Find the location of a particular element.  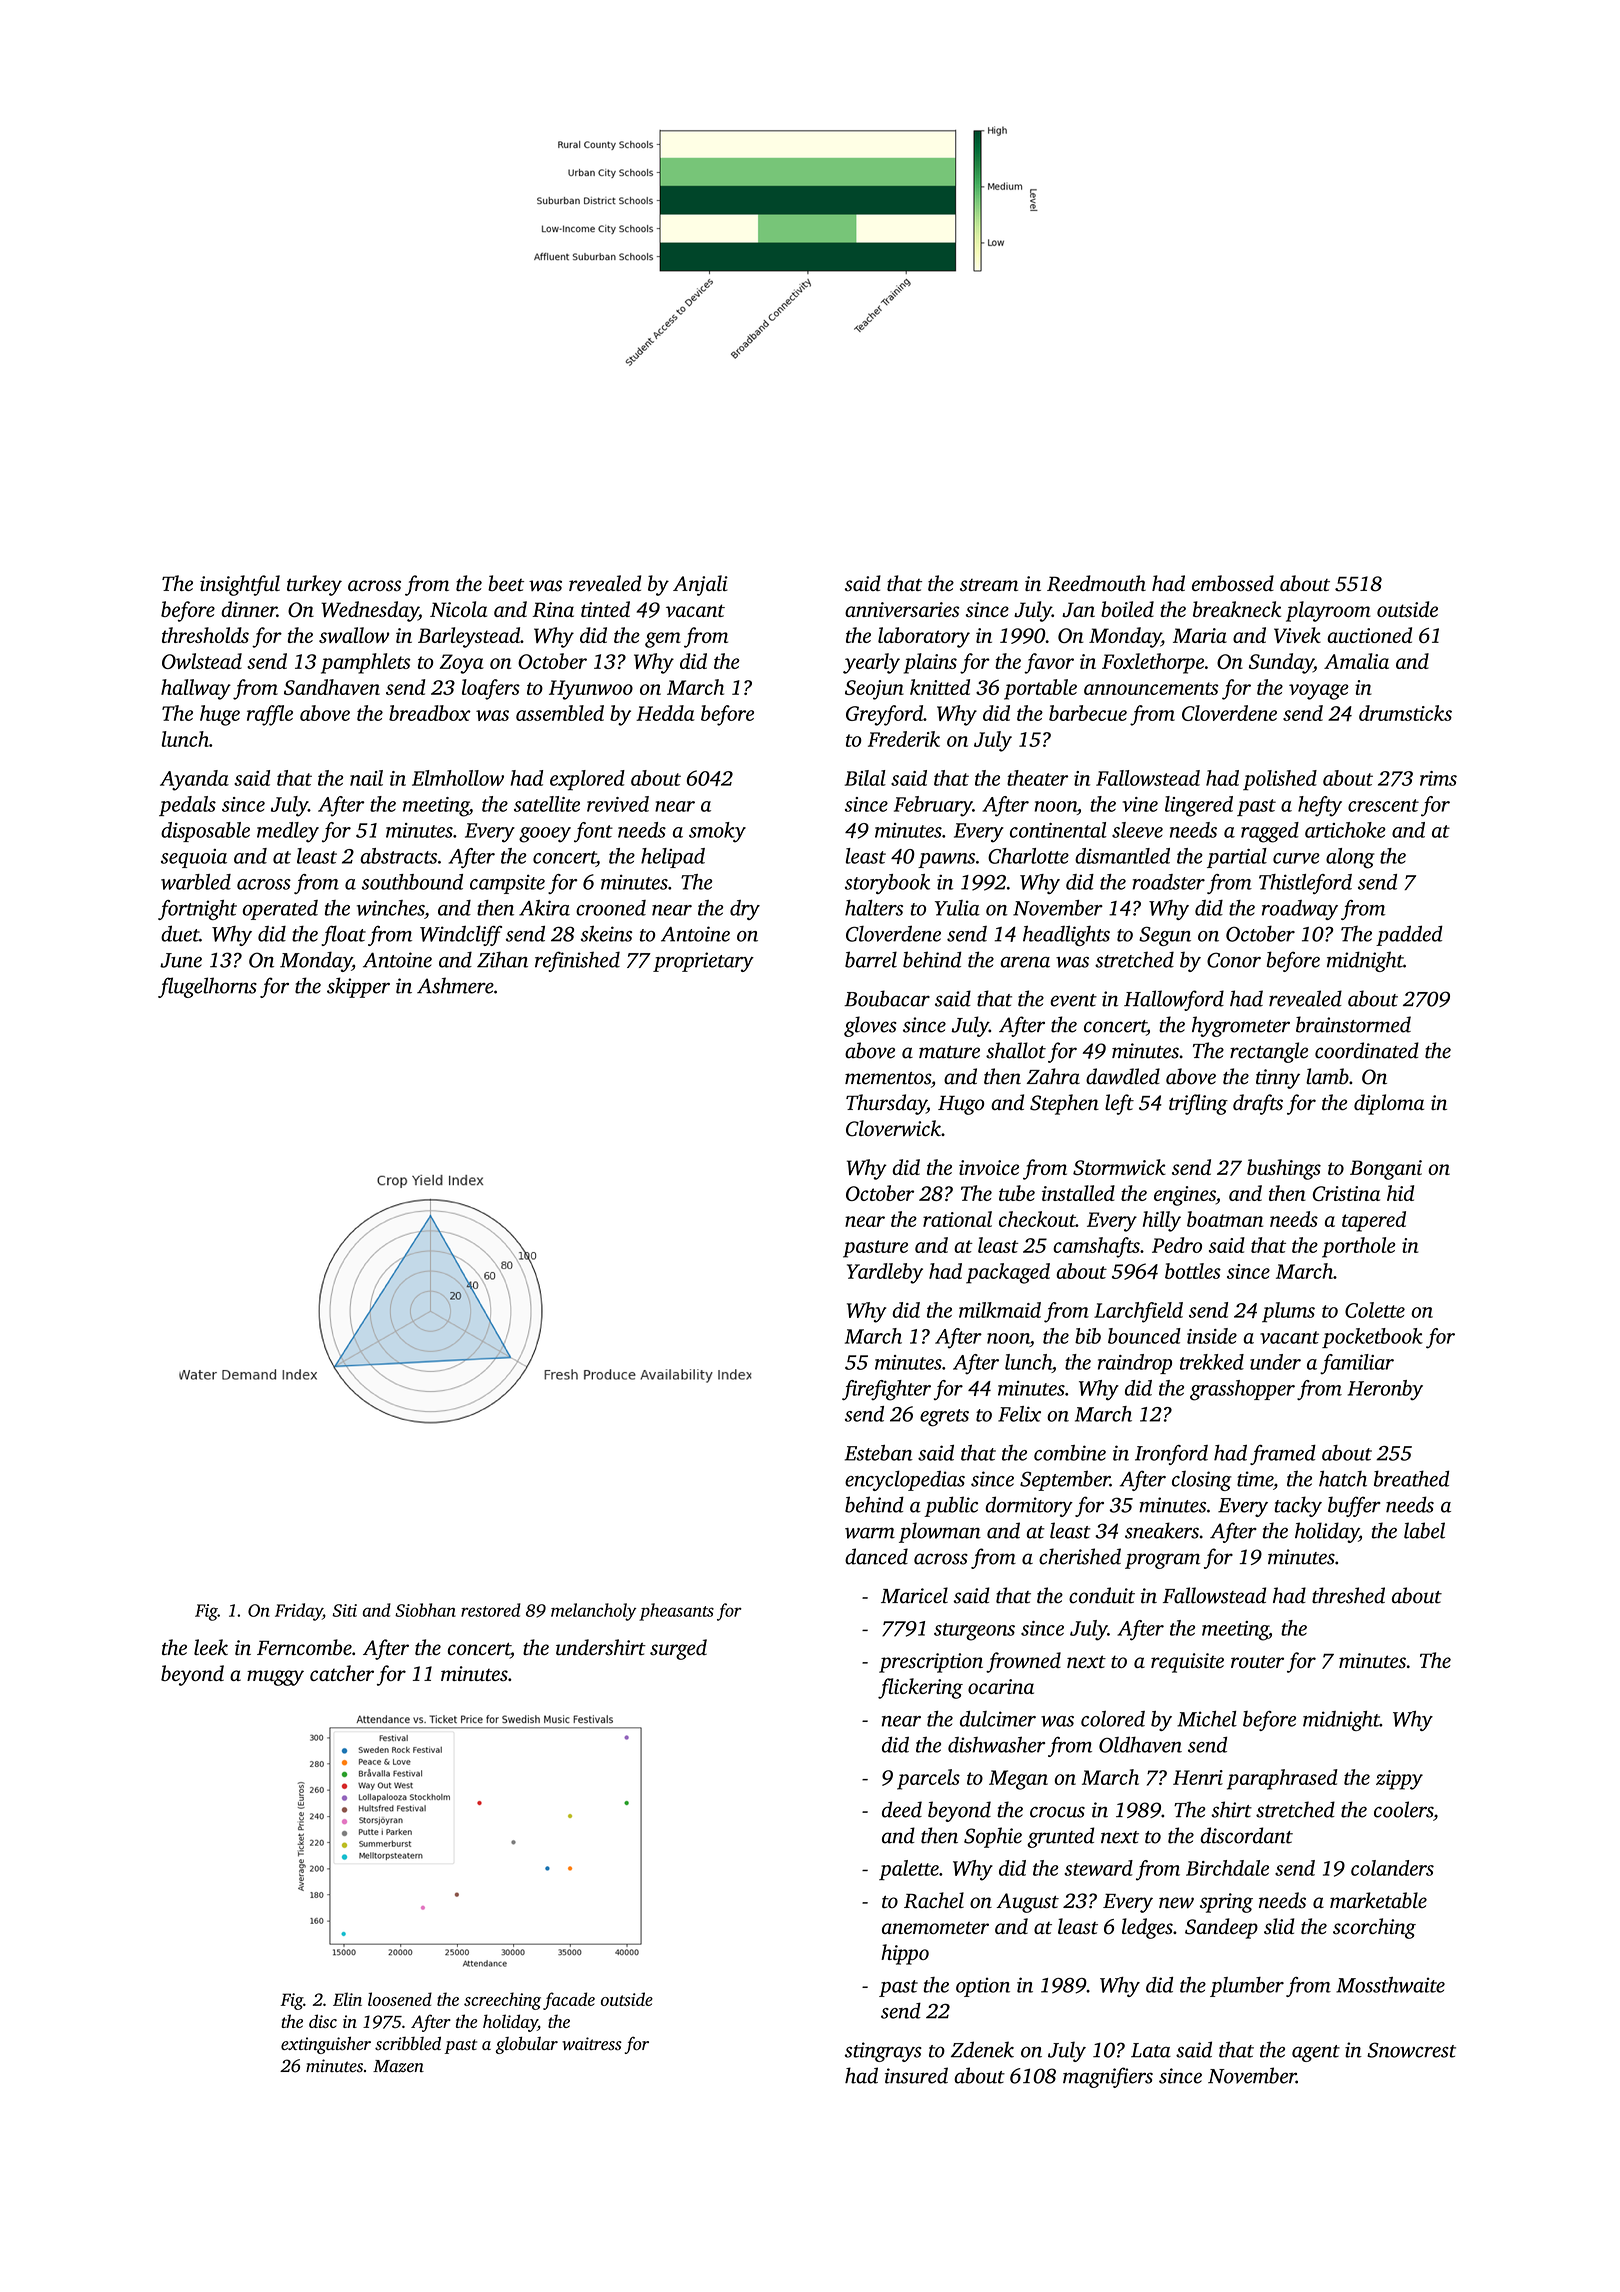

Ferncombe is located at coordinates (304, 1647).
